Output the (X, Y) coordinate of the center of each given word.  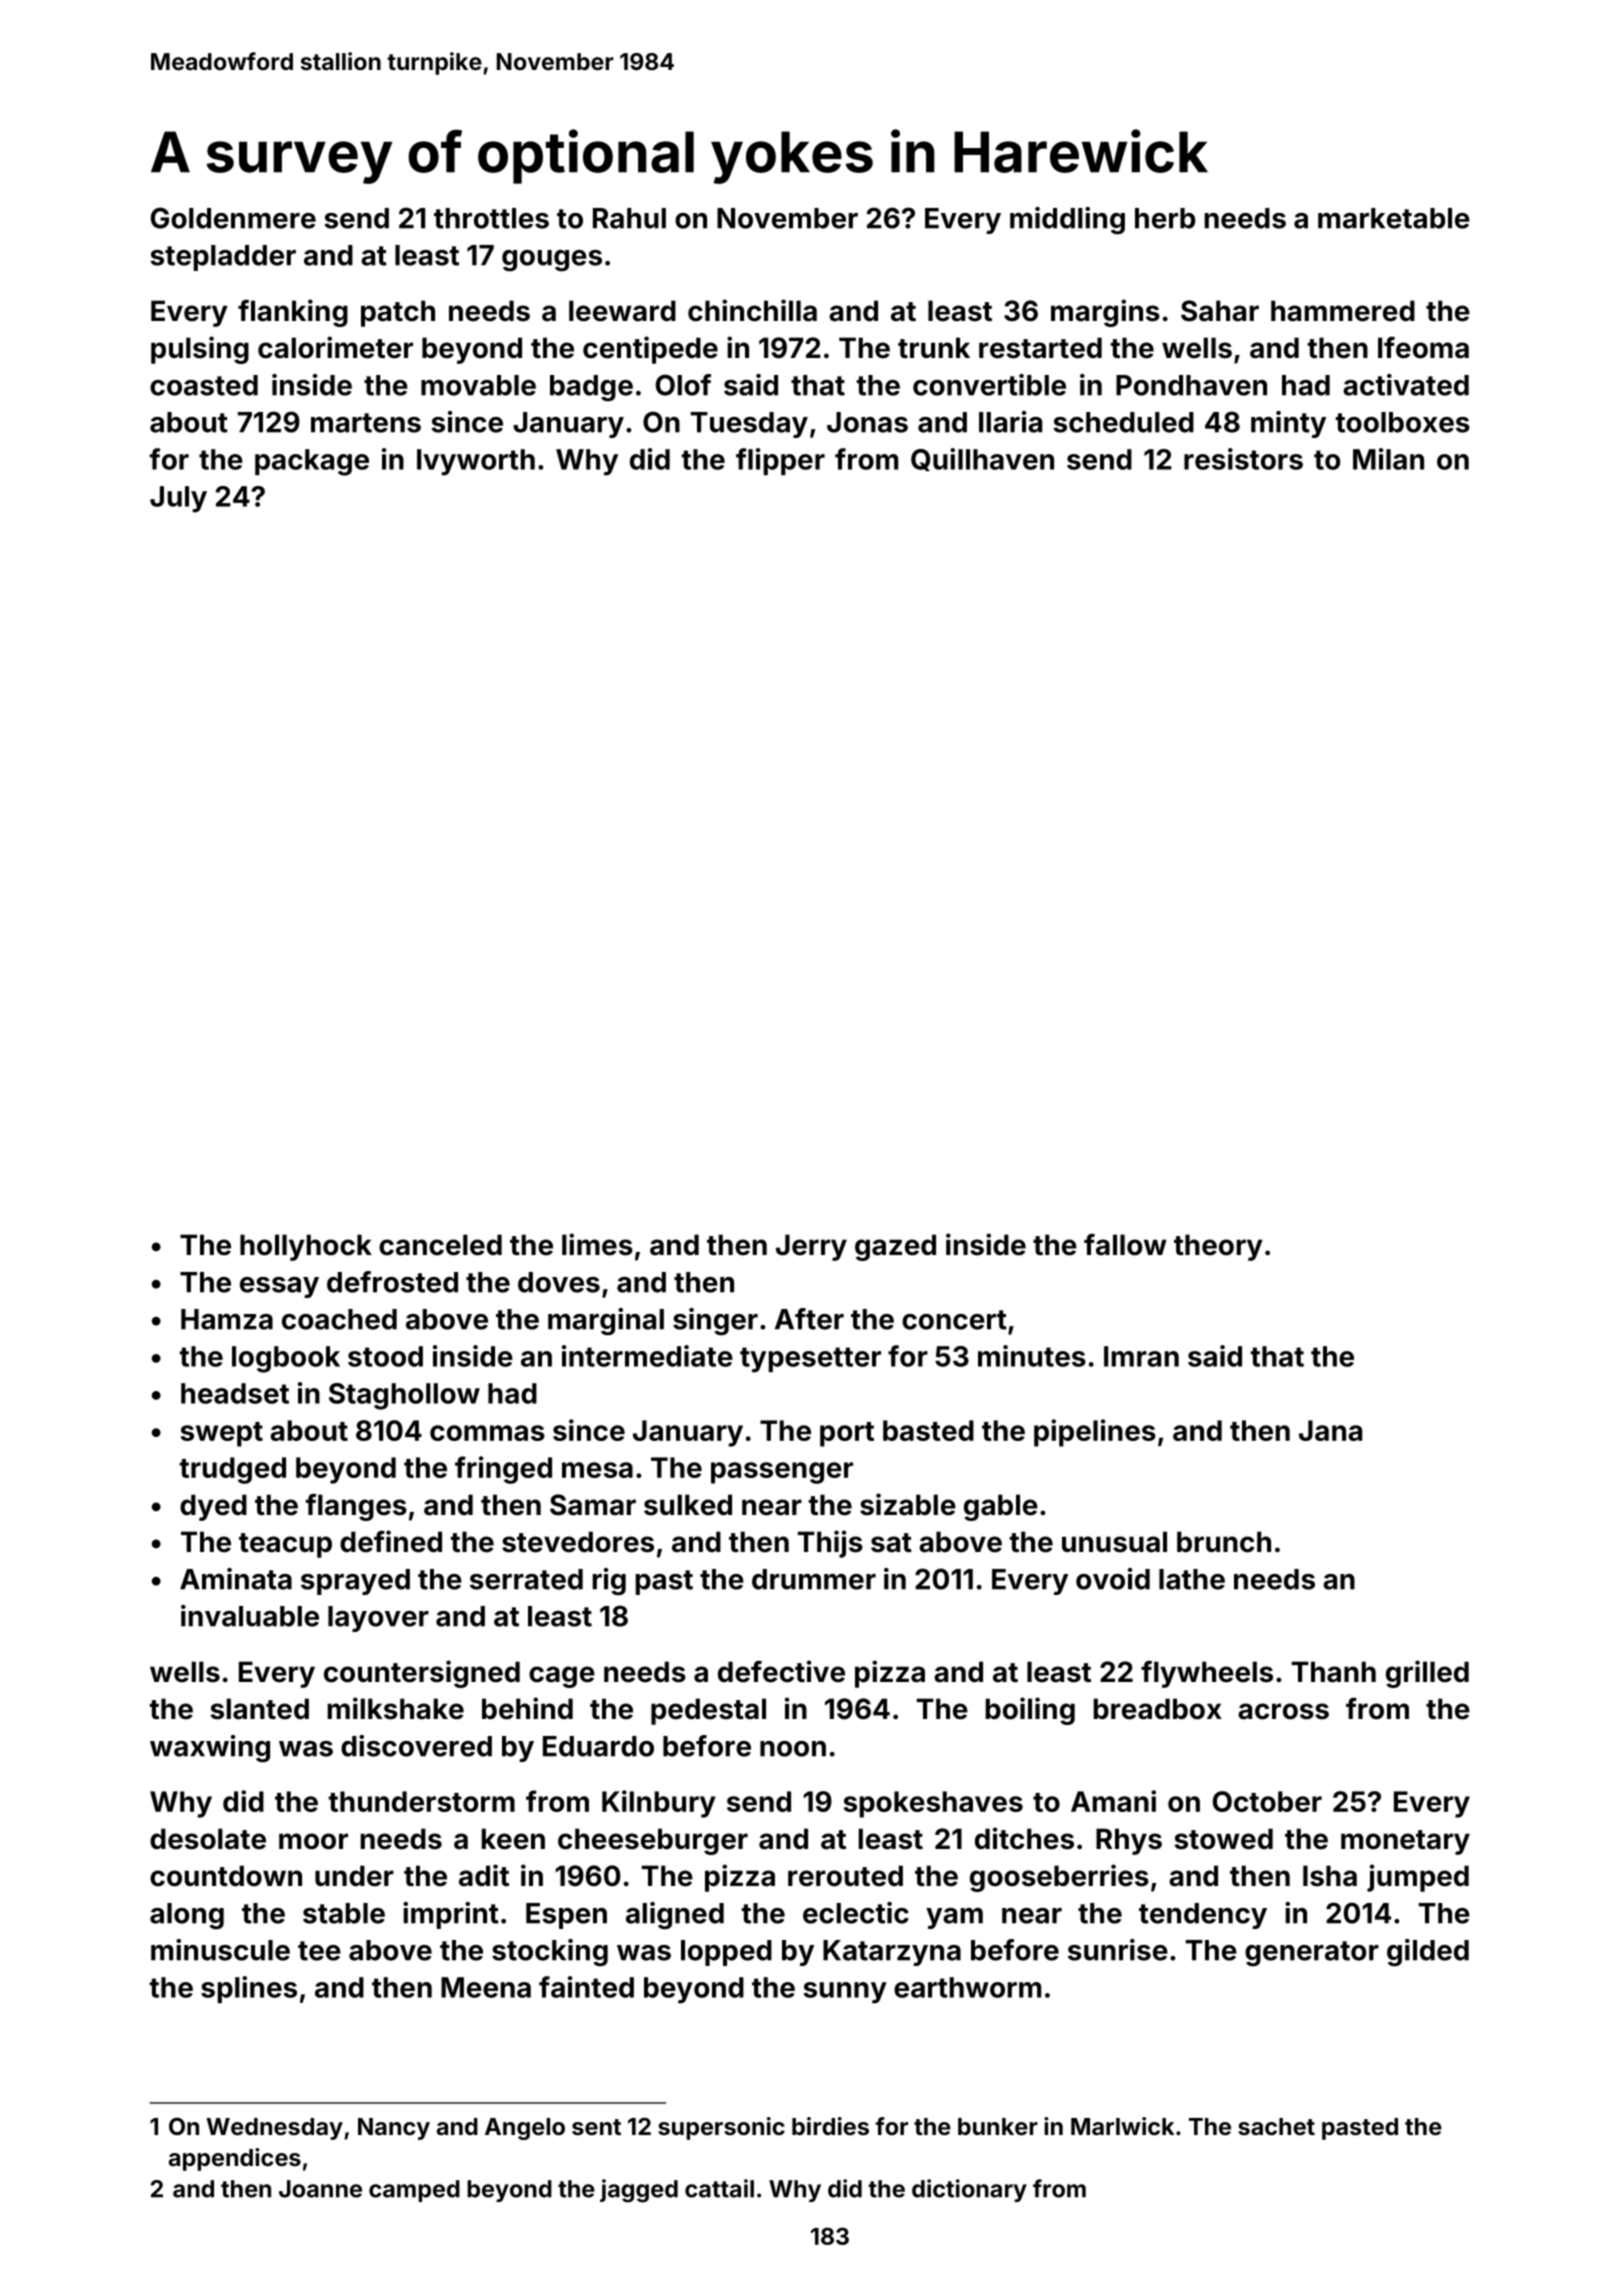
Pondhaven (1191, 385)
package (312, 462)
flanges (356, 1507)
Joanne (320, 2189)
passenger (782, 1473)
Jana (1330, 1430)
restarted (1040, 348)
